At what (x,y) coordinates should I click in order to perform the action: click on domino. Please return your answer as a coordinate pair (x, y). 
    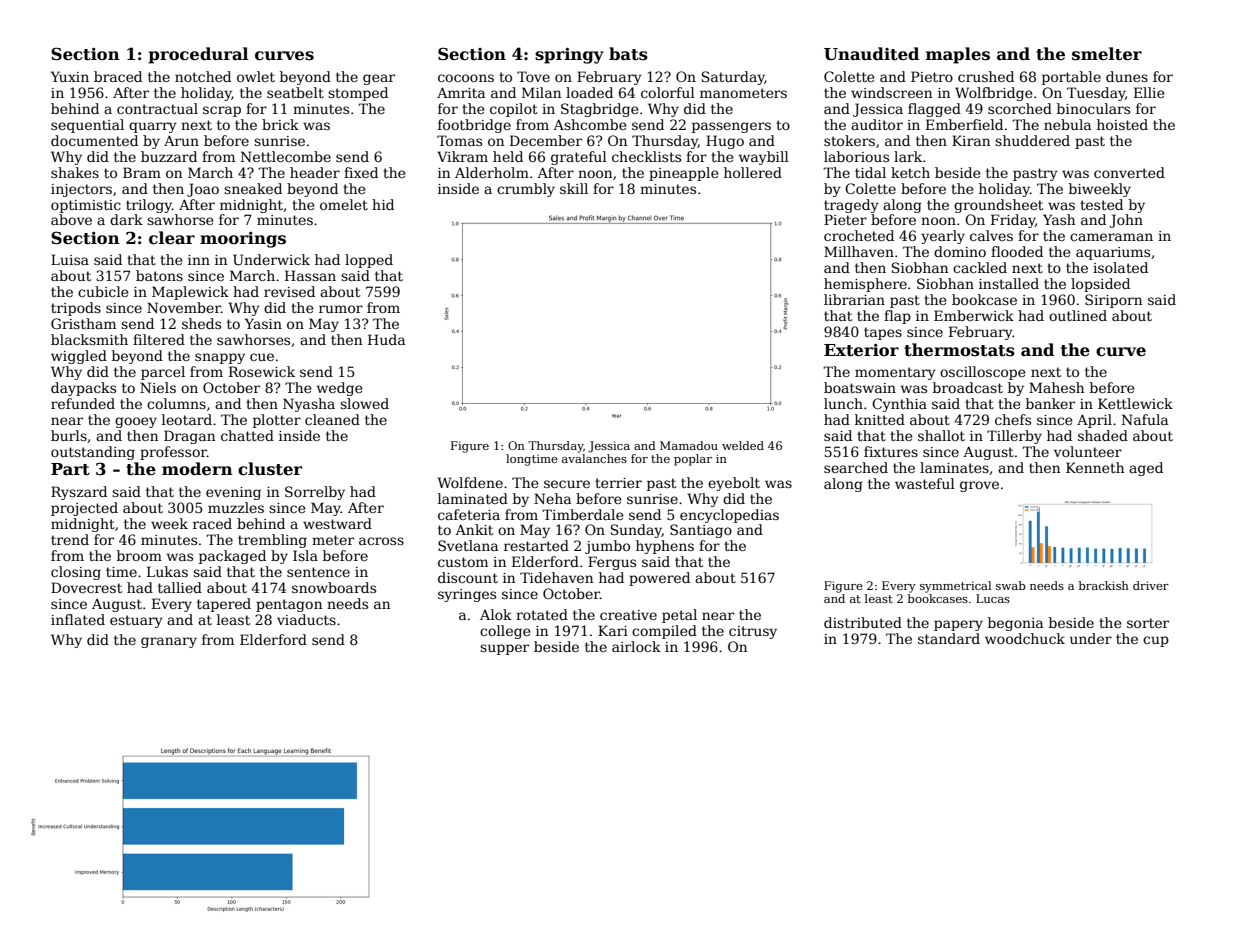
    Looking at the image, I should click on (960, 251).
